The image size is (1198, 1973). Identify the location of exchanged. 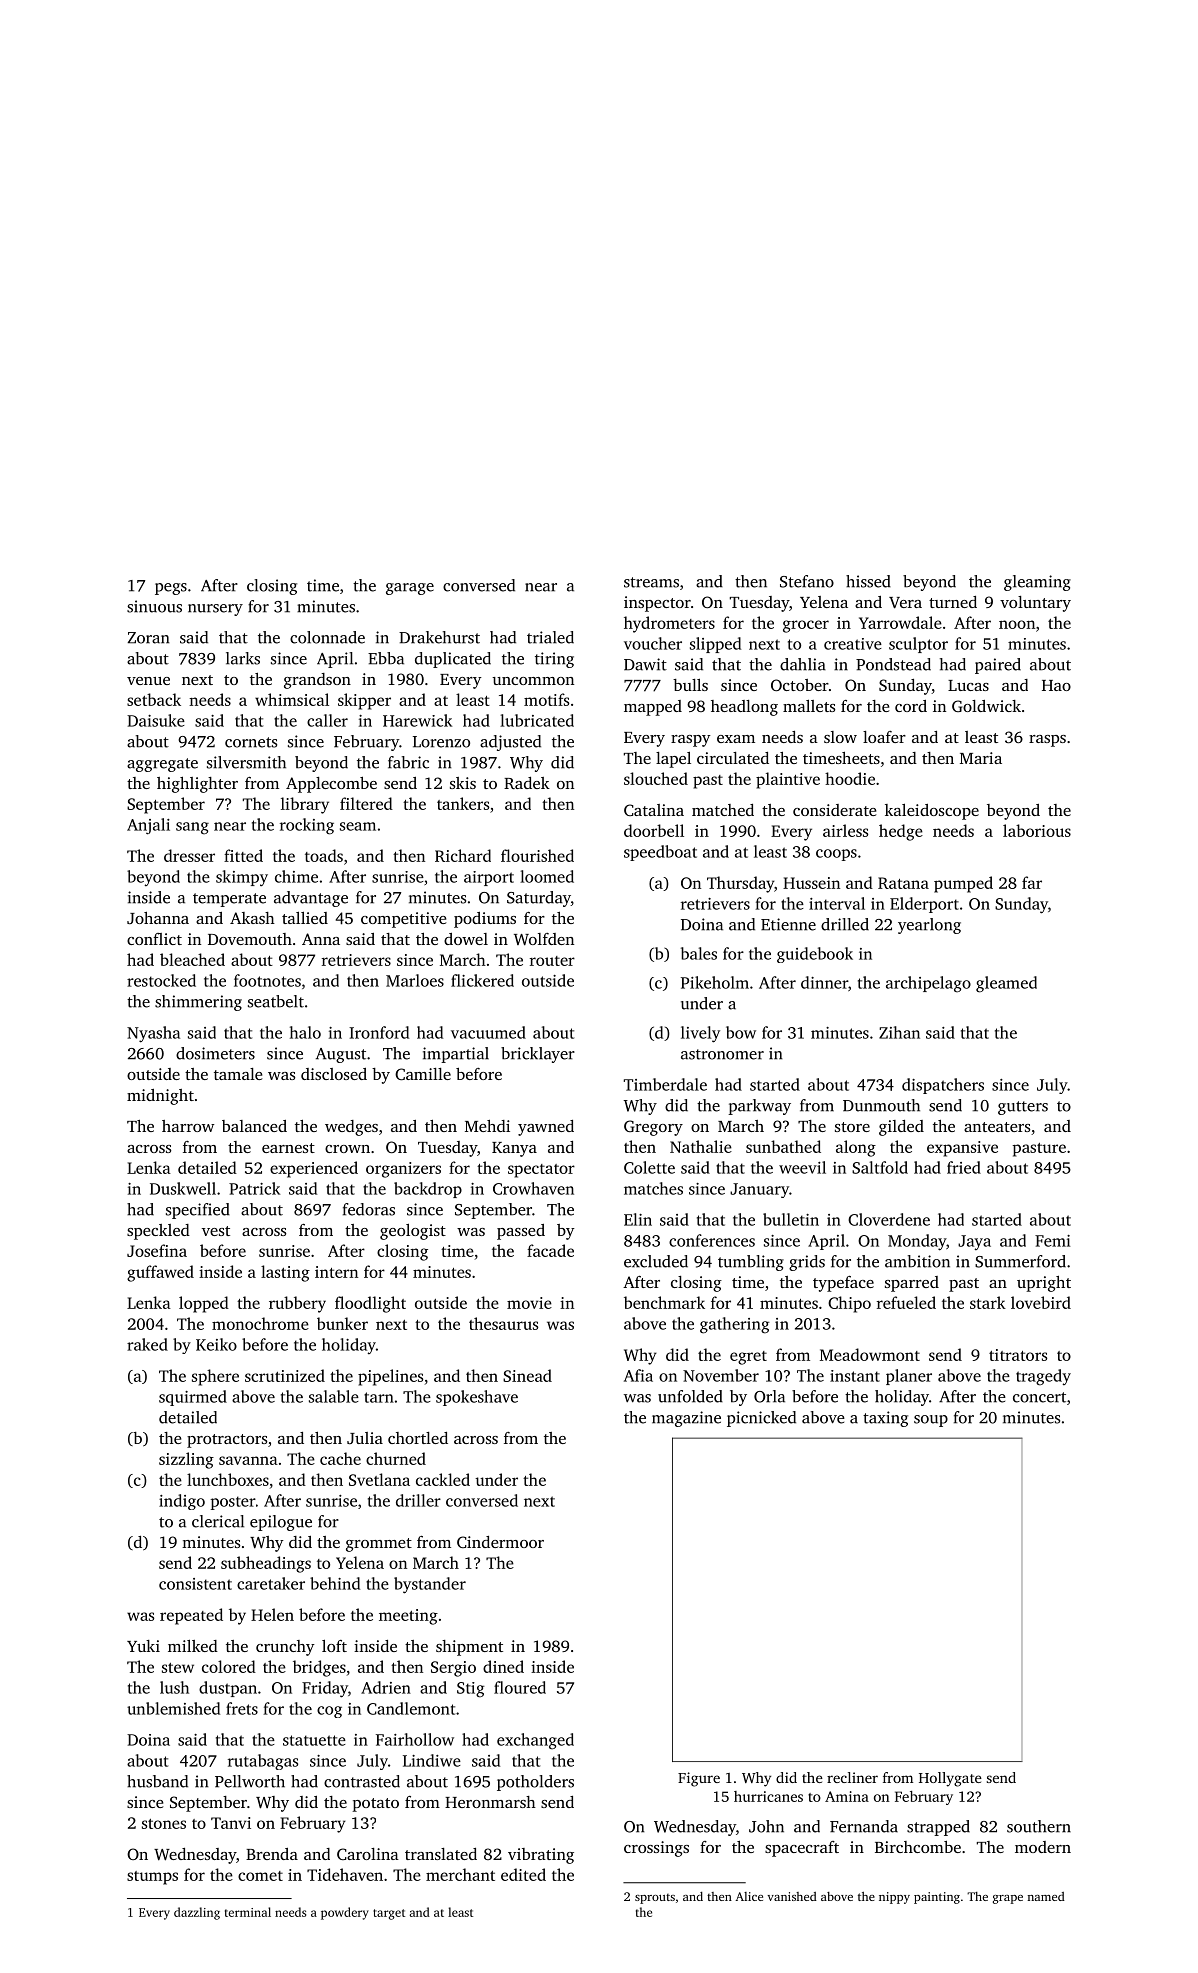
(535, 1741).
